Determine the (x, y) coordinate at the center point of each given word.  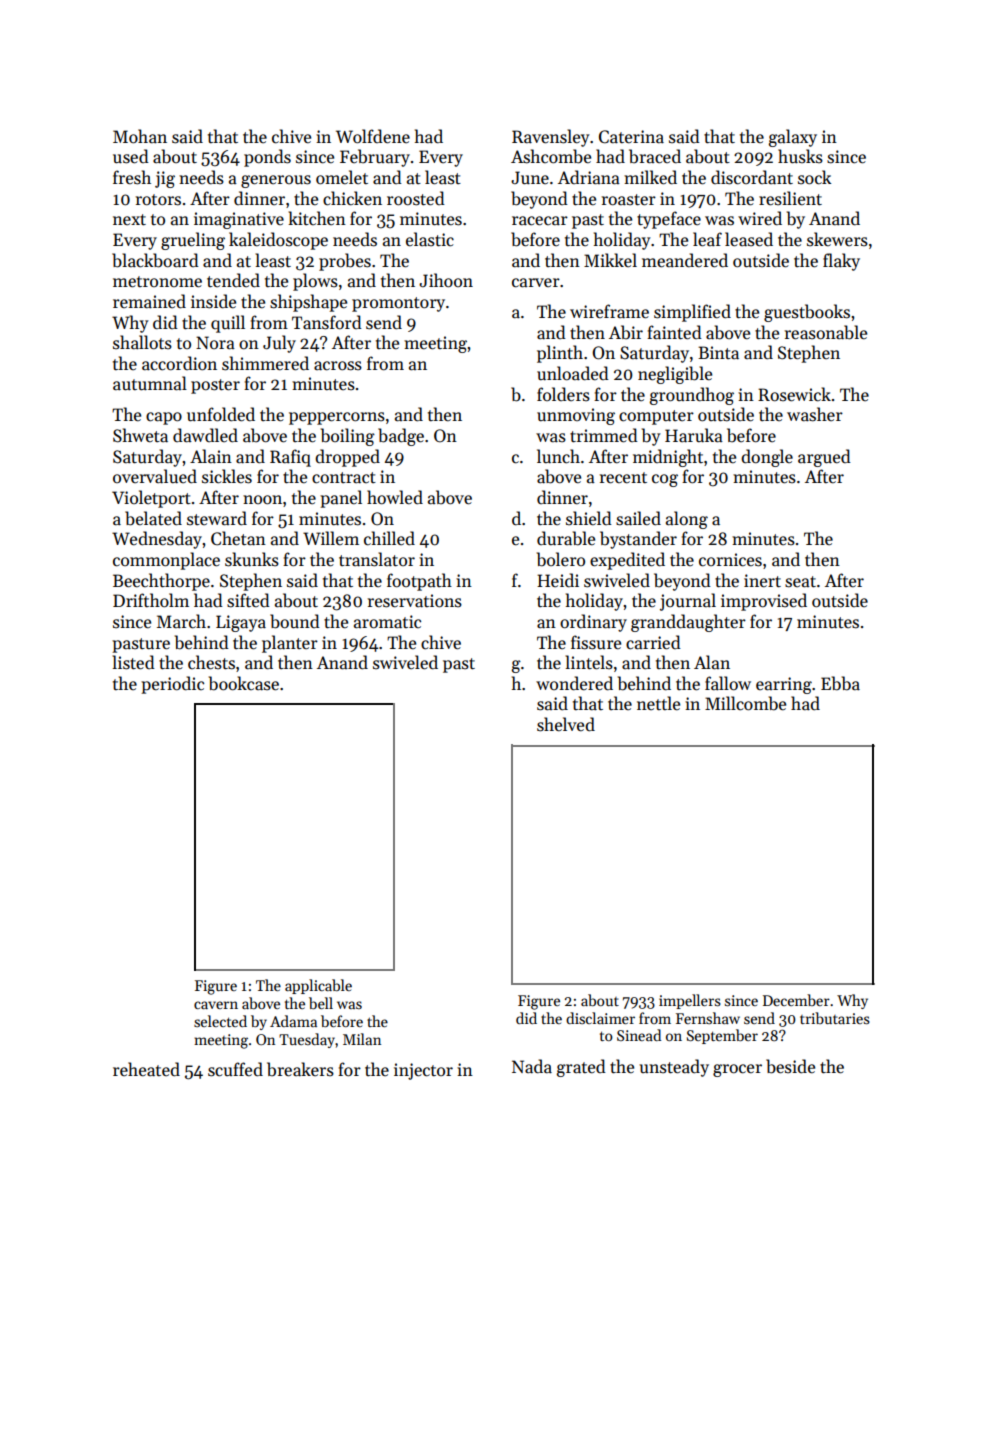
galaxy (793, 138)
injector (423, 1071)
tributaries (835, 1018)
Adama (293, 1021)
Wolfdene (373, 136)
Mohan (140, 136)
